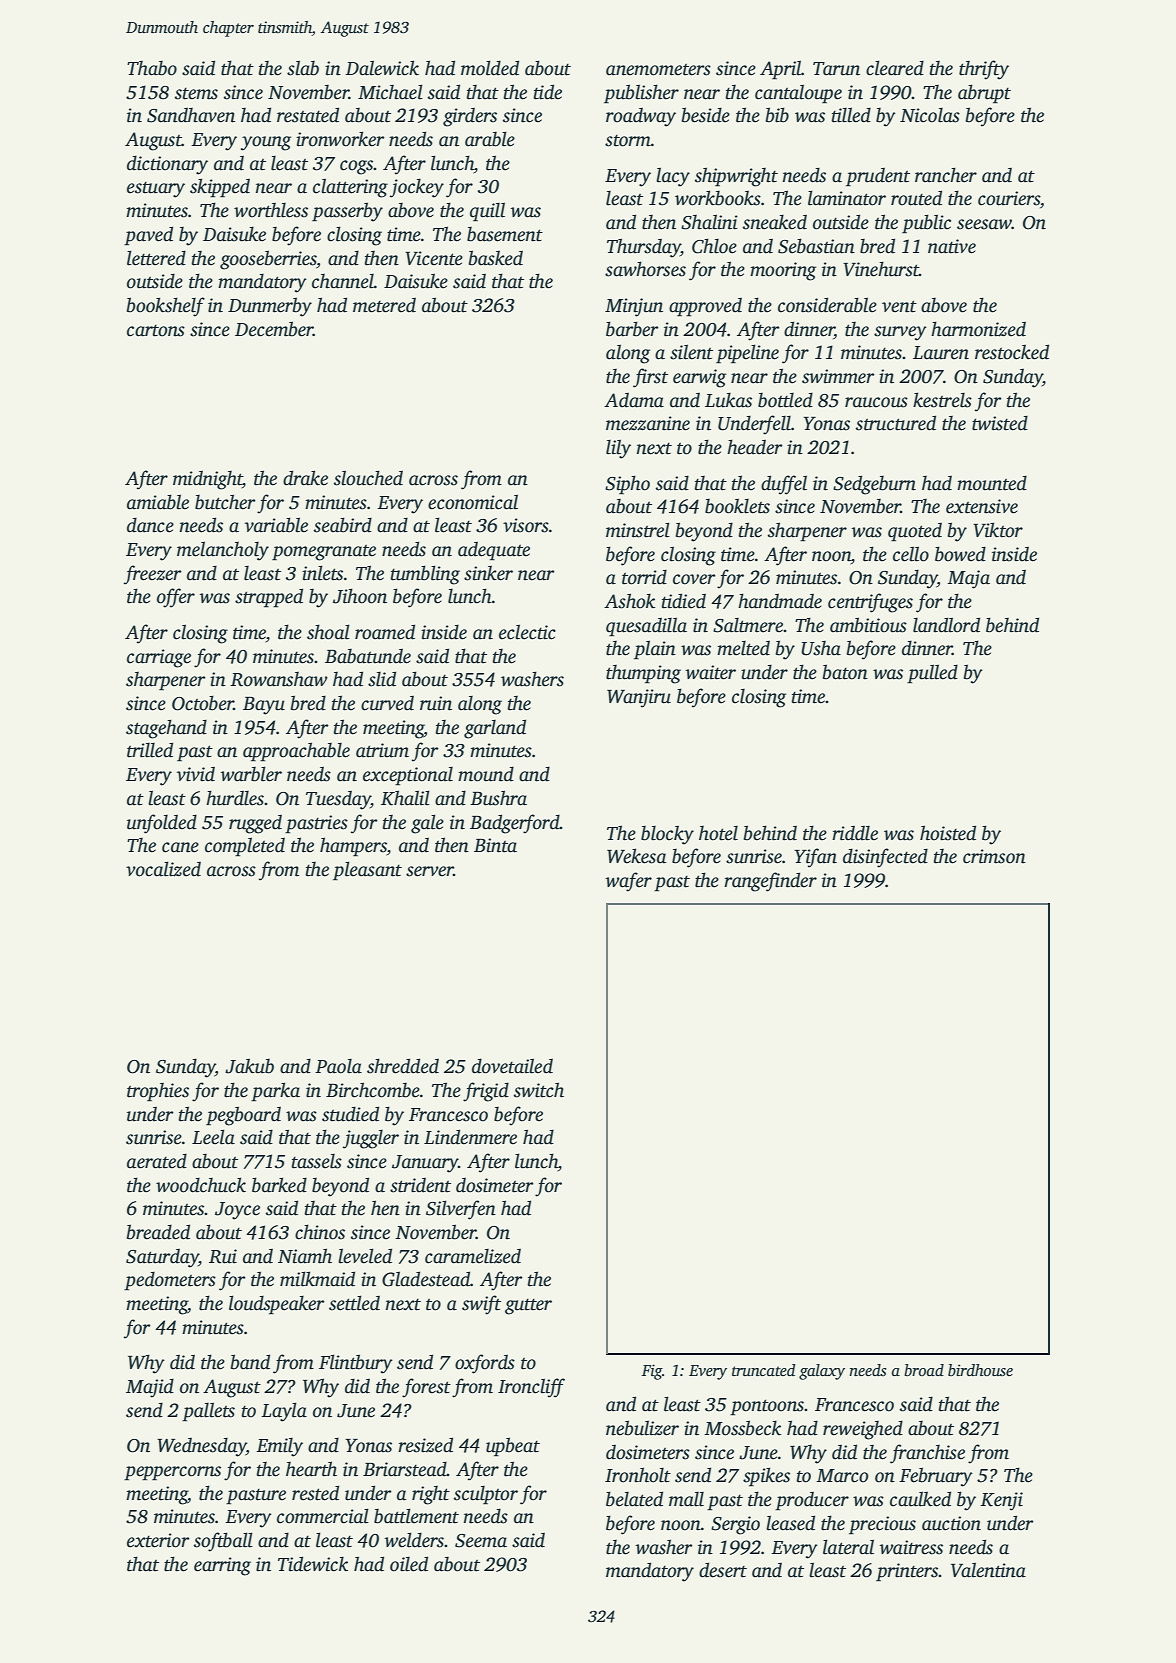 The height and width of the screenshot is (1663, 1176). Describe the element at coordinates (303, 68) in the screenshot. I see `slab` at that location.
